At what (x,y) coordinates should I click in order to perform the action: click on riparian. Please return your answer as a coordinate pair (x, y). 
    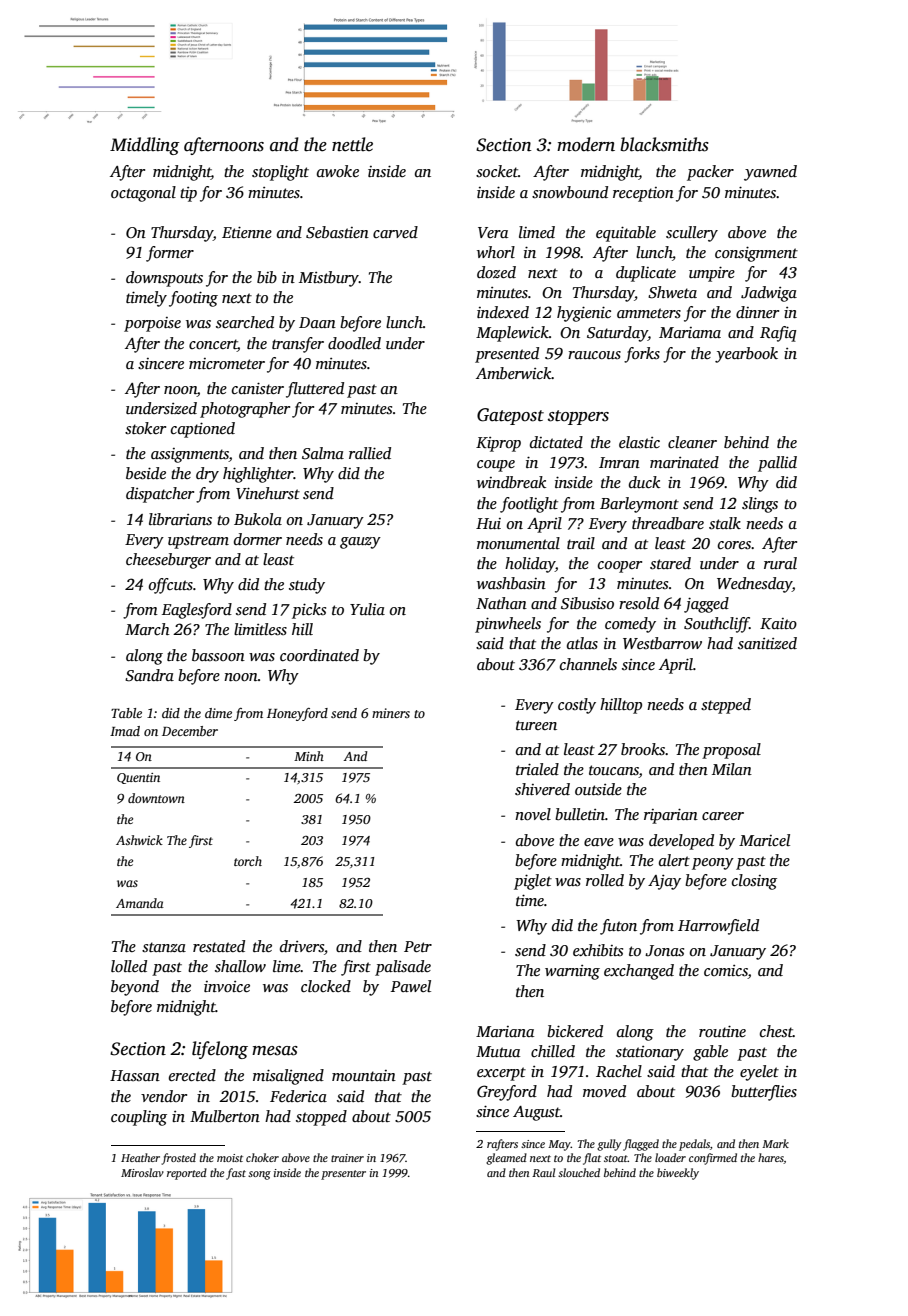
    Looking at the image, I should click on (671, 816).
